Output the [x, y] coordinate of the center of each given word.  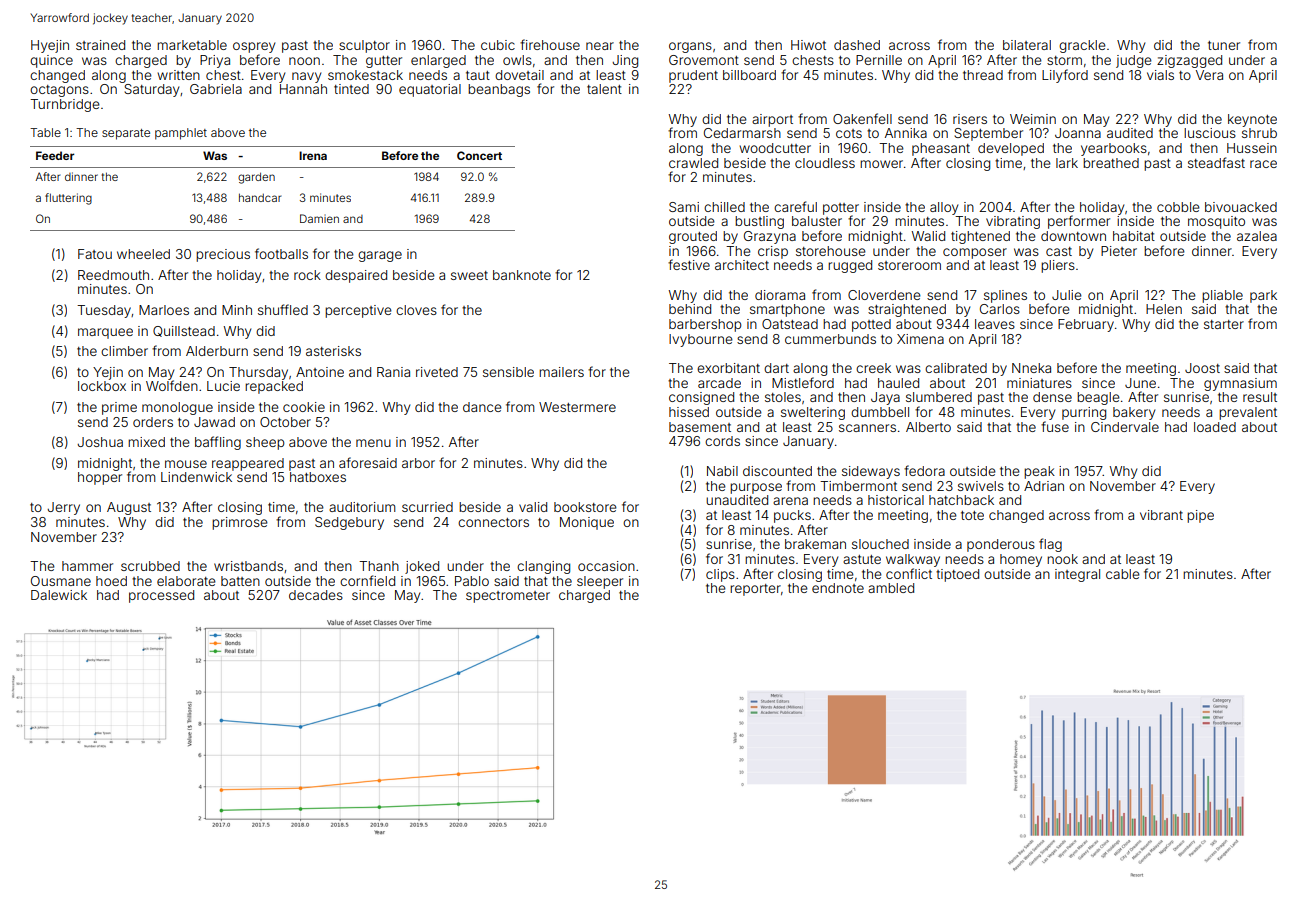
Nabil [722, 471]
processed [161, 596]
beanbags [499, 90]
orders [153, 422]
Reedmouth [113, 275]
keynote [1252, 120]
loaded [1215, 427]
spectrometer [508, 597]
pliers [1058, 266]
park [1263, 296]
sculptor [364, 46]
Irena [313, 155]
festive [689, 264]
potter [841, 209]
